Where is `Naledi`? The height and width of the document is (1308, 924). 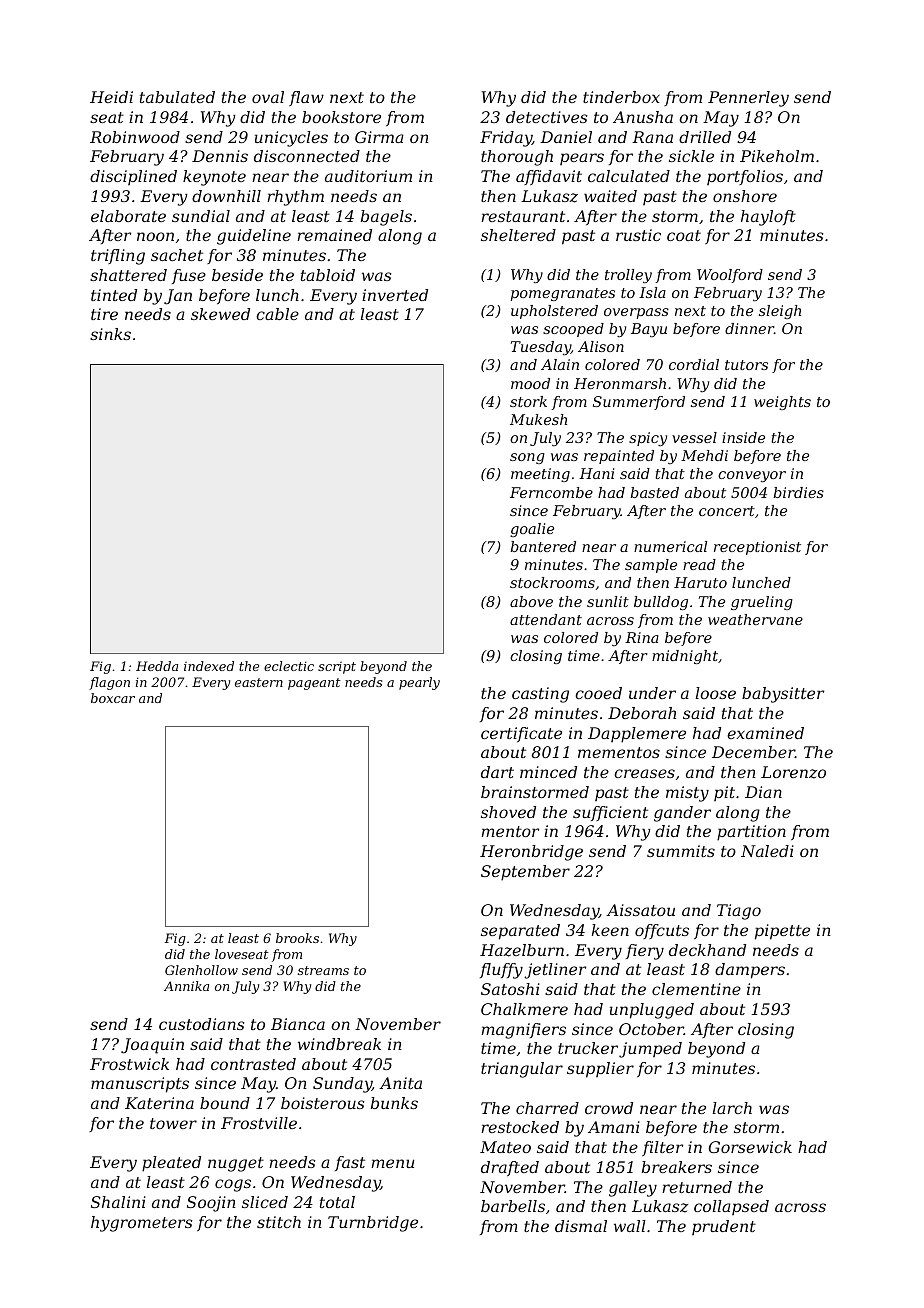
Naledi is located at coordinates (767, 851).
